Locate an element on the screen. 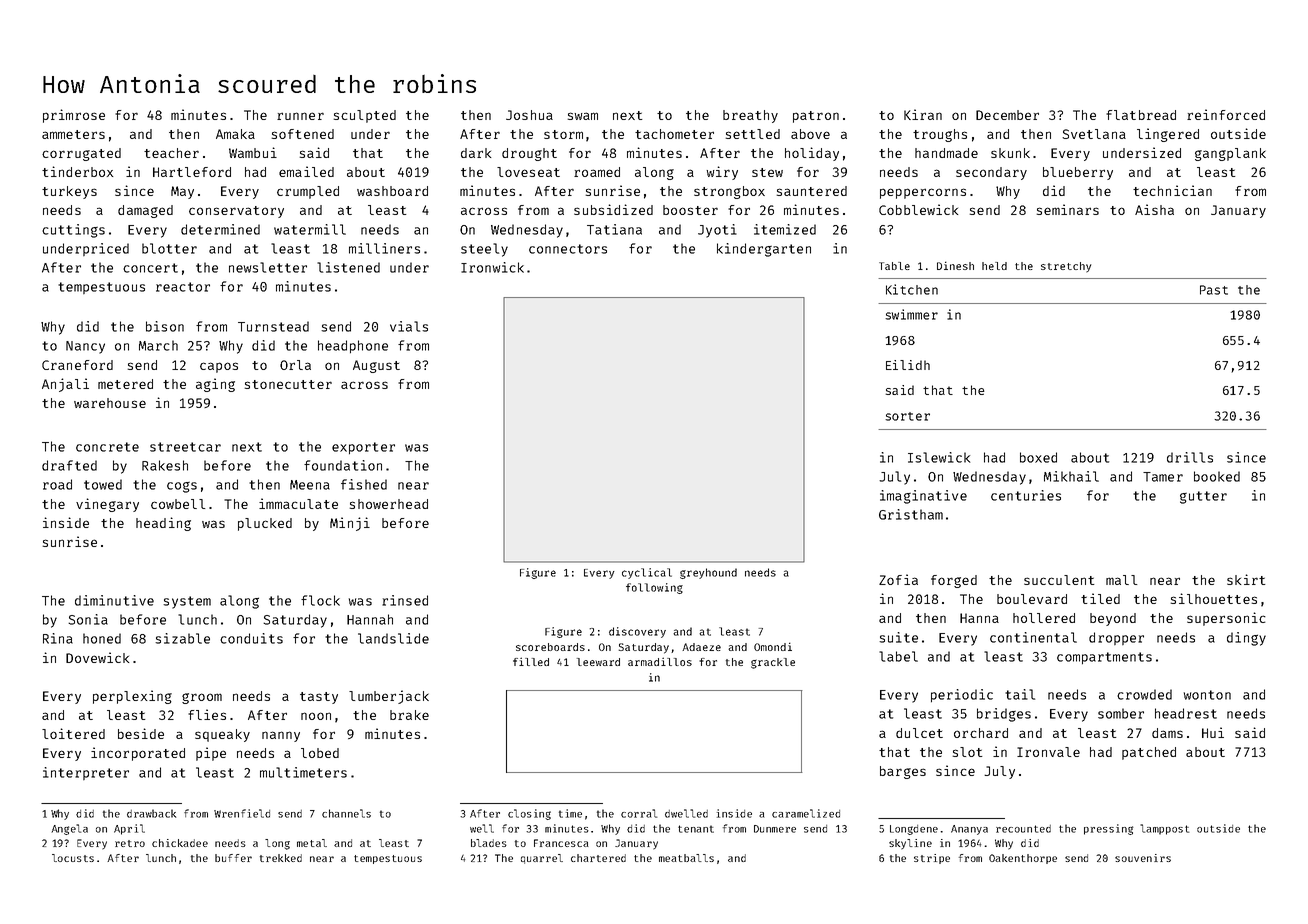 The height and width of the screenshot is (924, 1308). Gristham is located at coordinates (911, 514).
